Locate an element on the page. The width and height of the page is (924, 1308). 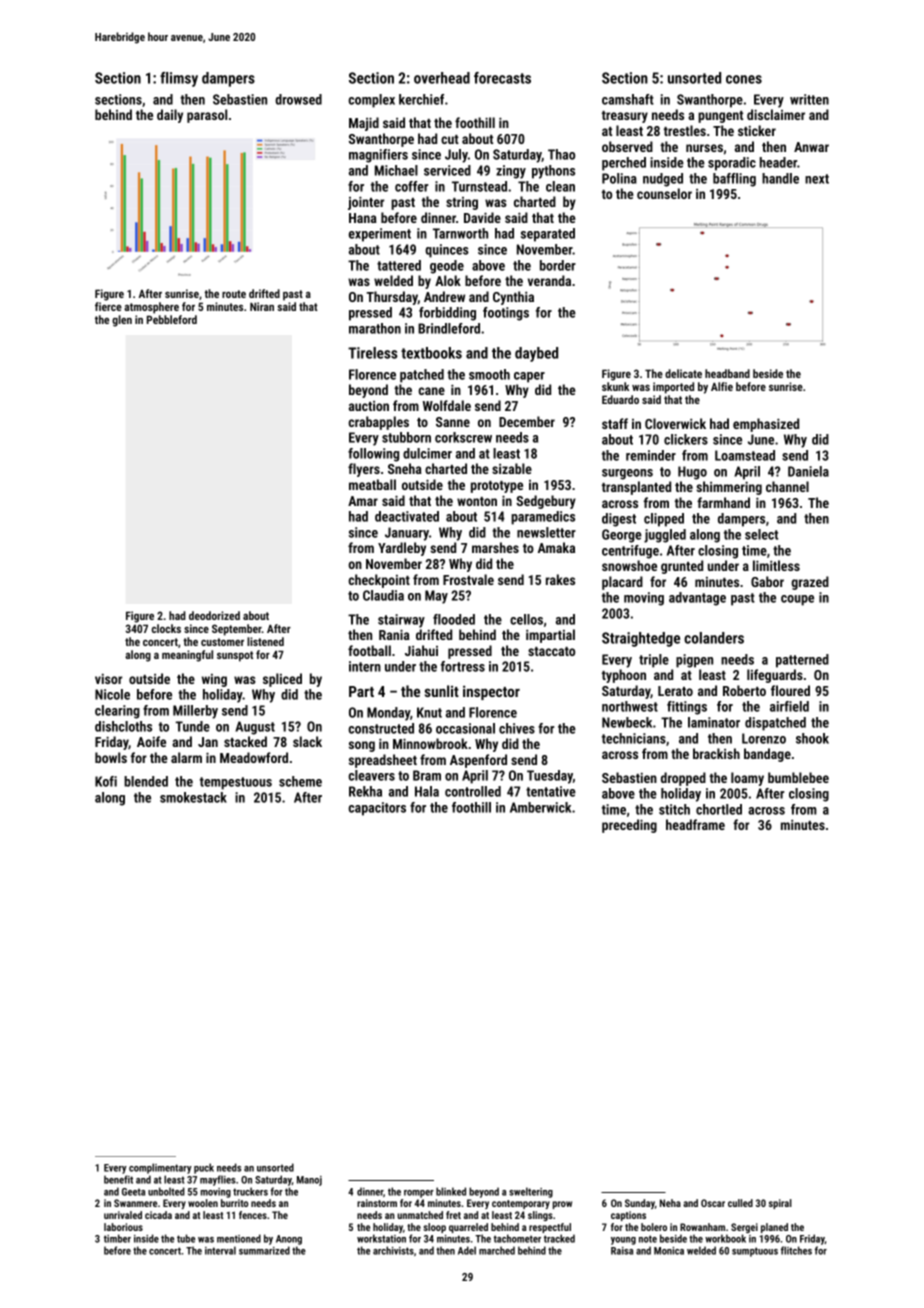
smokestack is located at coordinates (193, 797).
